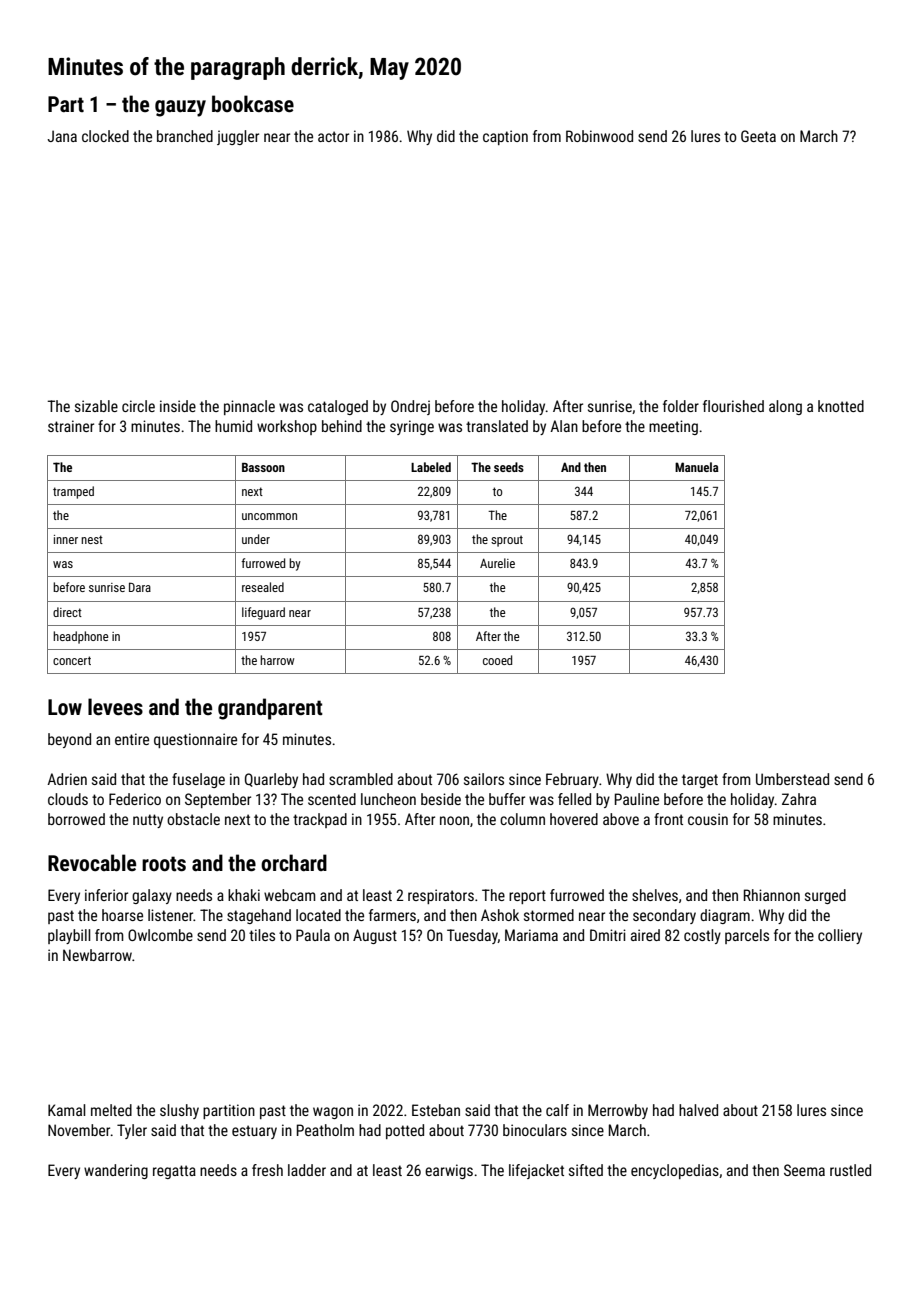  Describe the element at coordinates (262, 935) in the screenshot. I see `tiles` at that location.
